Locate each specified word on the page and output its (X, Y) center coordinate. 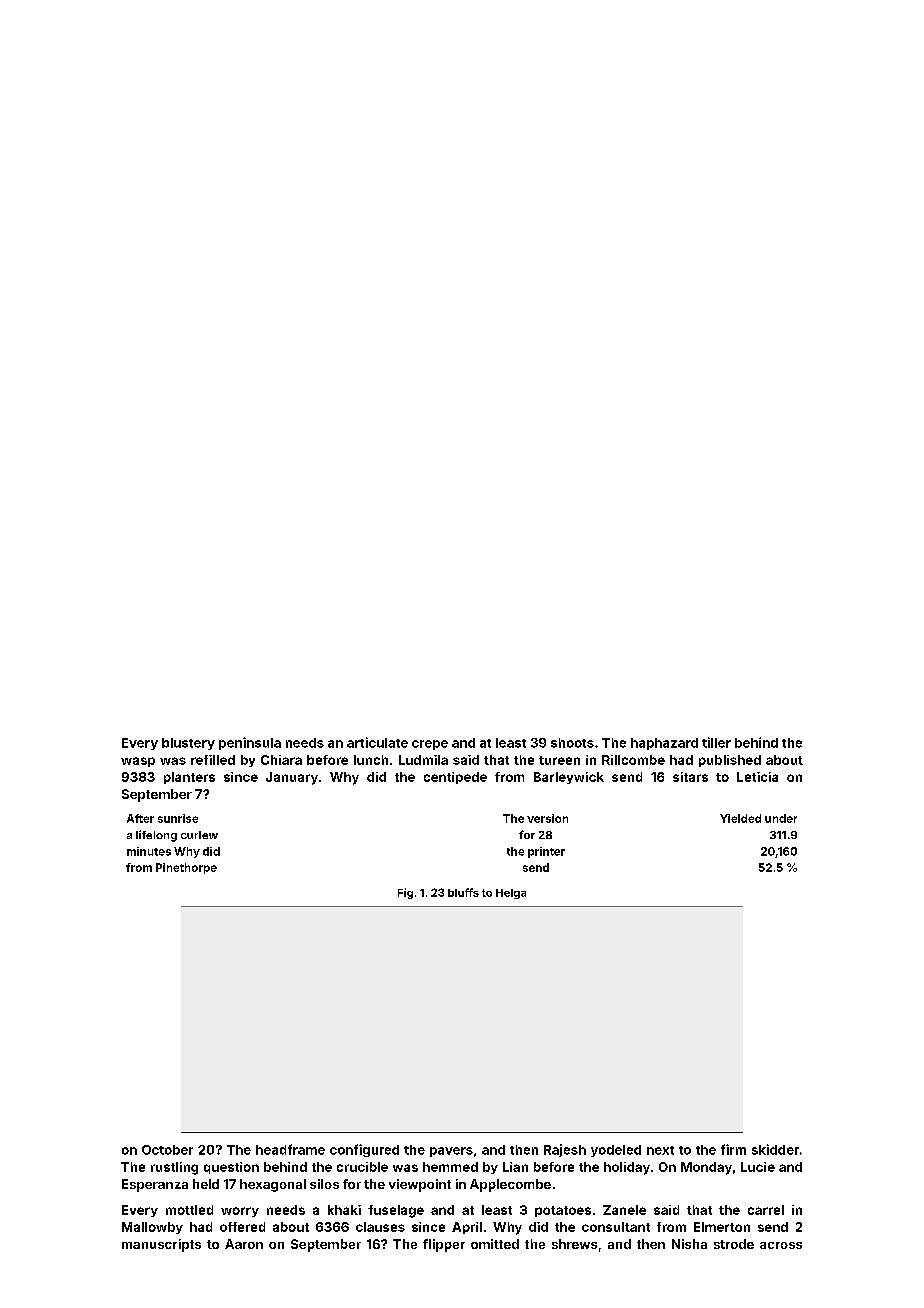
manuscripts (161, 1245)
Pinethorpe (186, 868)
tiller (716, 742)
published (730, 761)
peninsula (250, 743)
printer (546, 852)
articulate (377, 742)
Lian (515, 1167)
